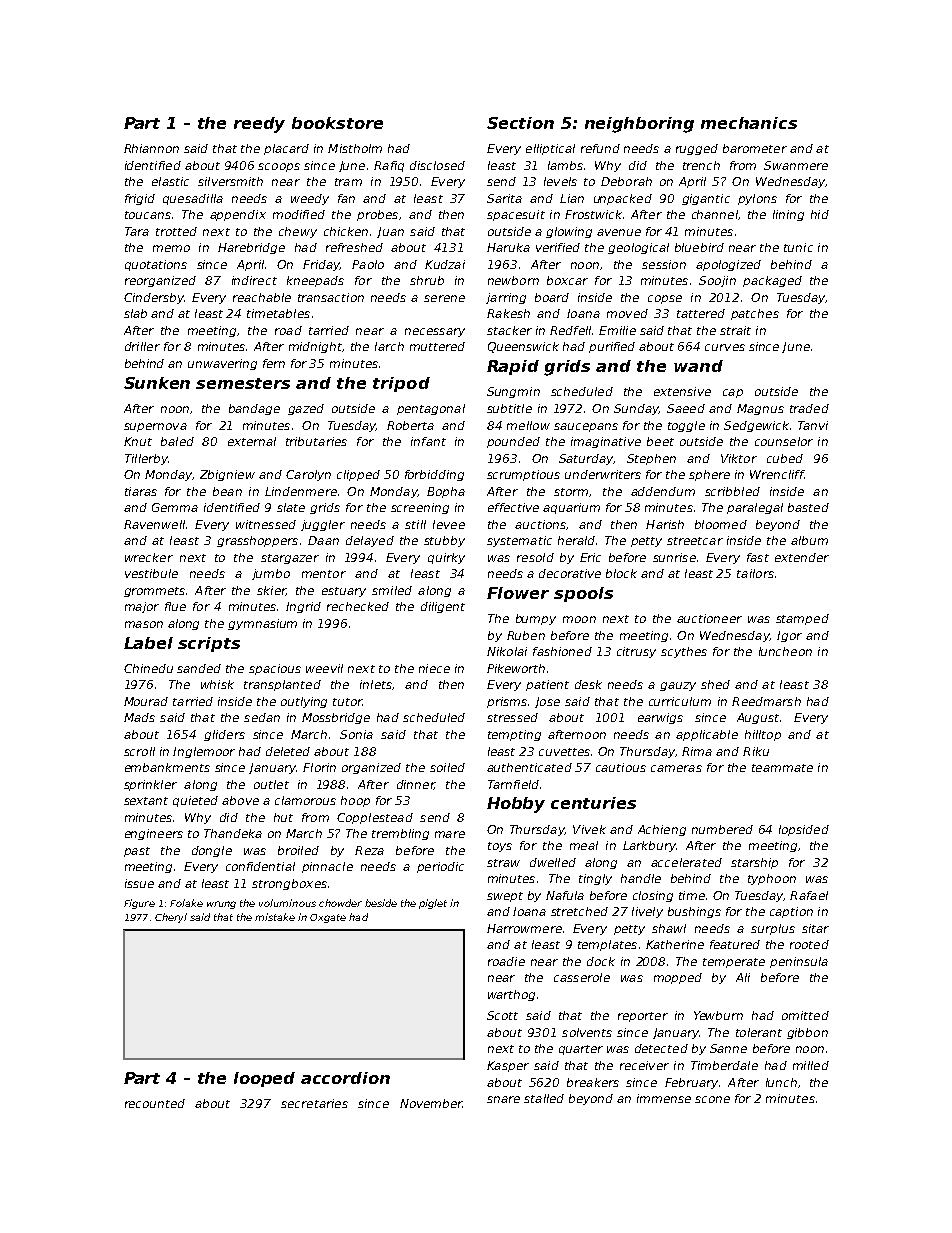 The width and height of the screenshot is (952, 1233). What do you see at coordinates (139, 883) in the screenshot?
I see `issue` at bounding box center [139, 883].
